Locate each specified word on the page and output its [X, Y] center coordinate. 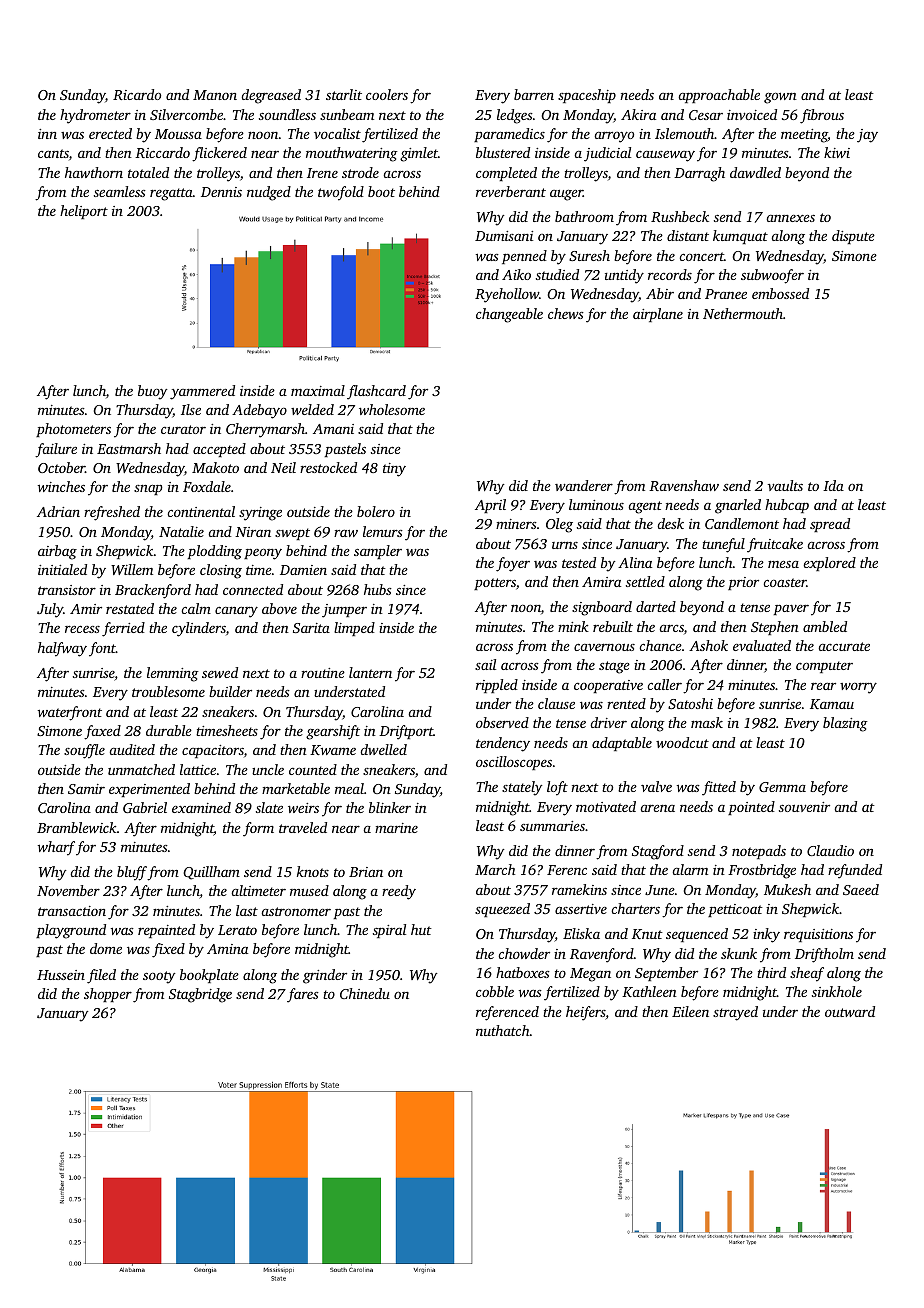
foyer [513, 564]
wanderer [584, 485]
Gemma [782, 787]
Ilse [191, 409]
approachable [719, 96]
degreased [271, 96]
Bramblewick [77, 827]
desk [670, 523]
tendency [503, 744]
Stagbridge [200, 995]
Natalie [181, 531]
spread [830, 525]
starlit [344, 94]
